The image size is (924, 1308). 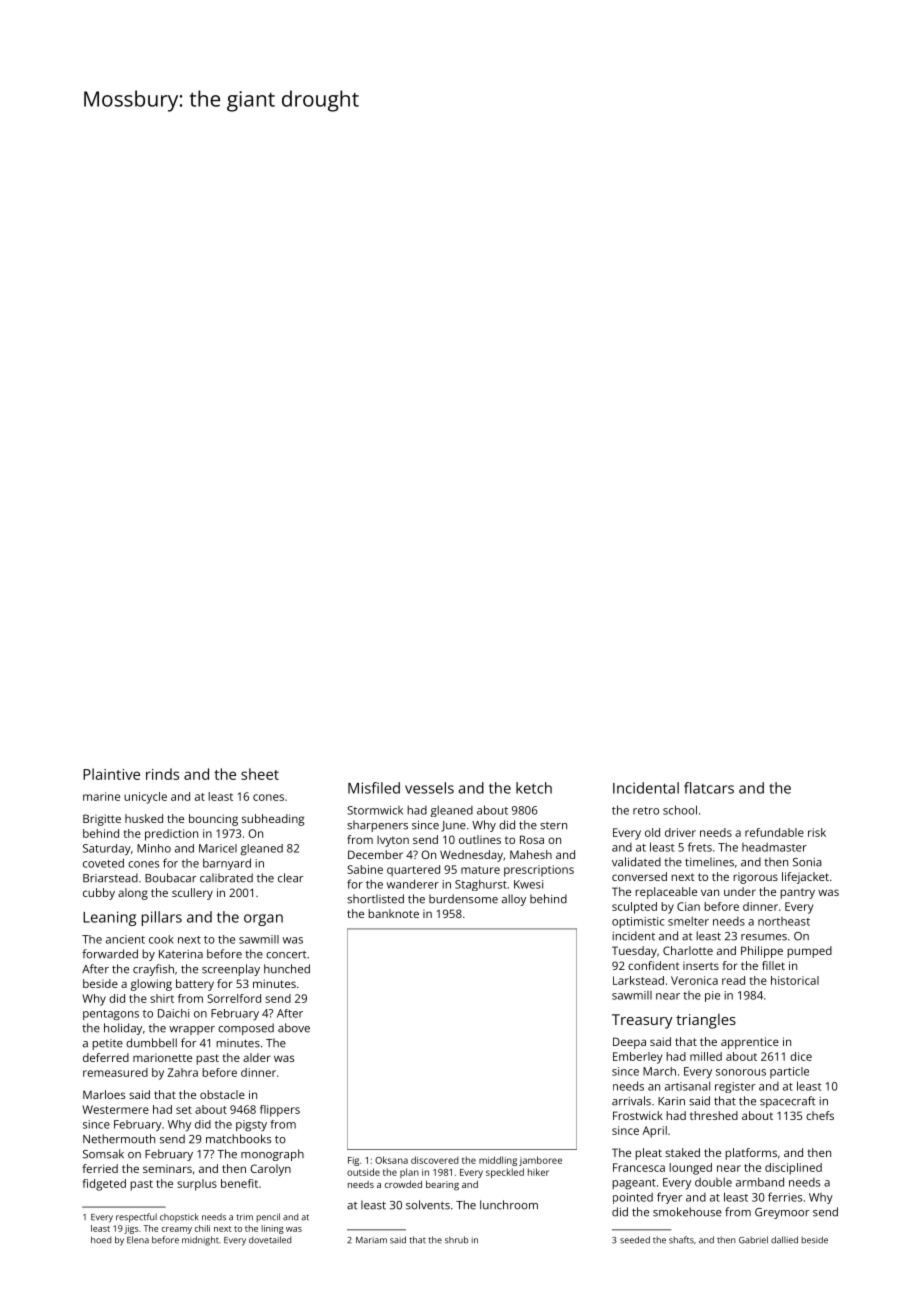 What do you see at coordinates (110, 878) in the page?
I see `Briarstead` at bounding box center [110, 878].
